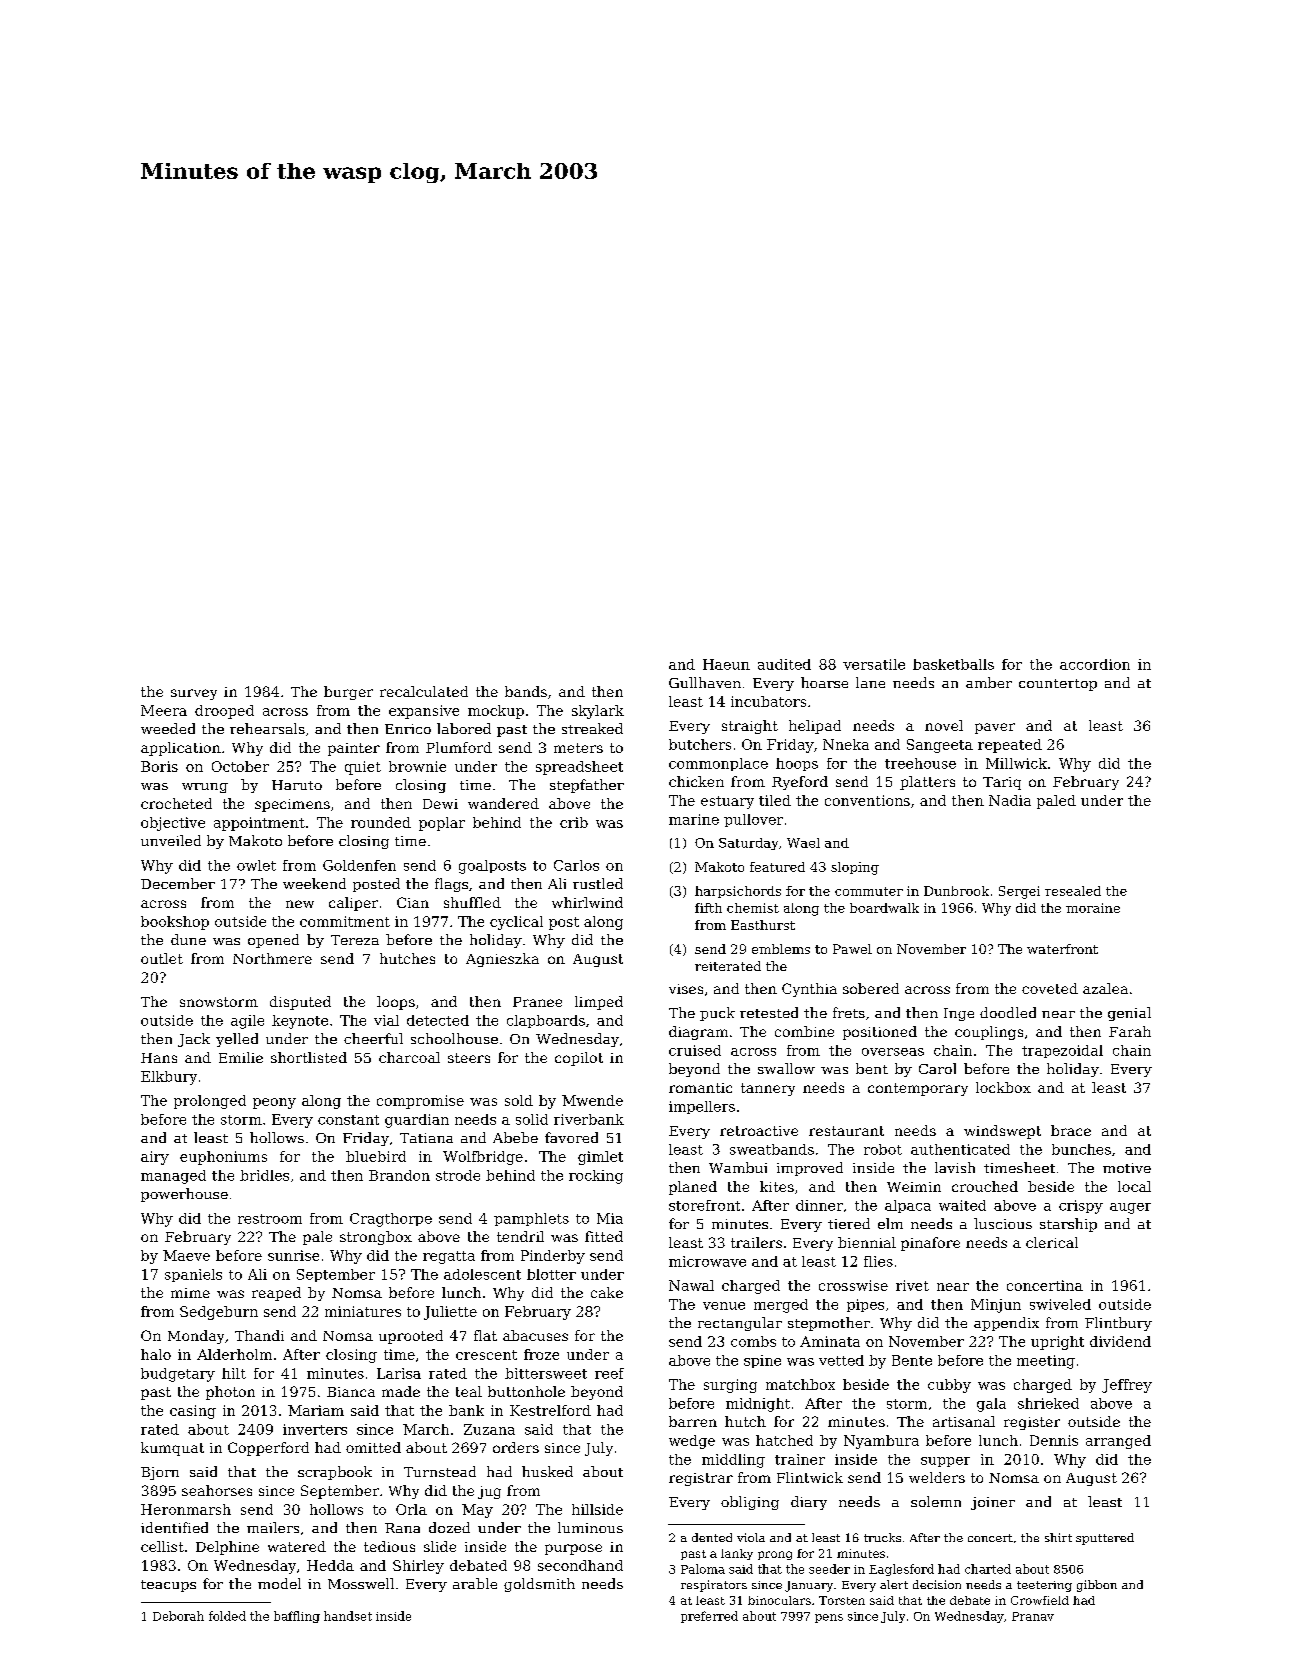 The image size is (1292, 1672). What do you see at coordinates (700, 744) in the screenshot?
I see `butchers` at bounding box center [700, 744].
